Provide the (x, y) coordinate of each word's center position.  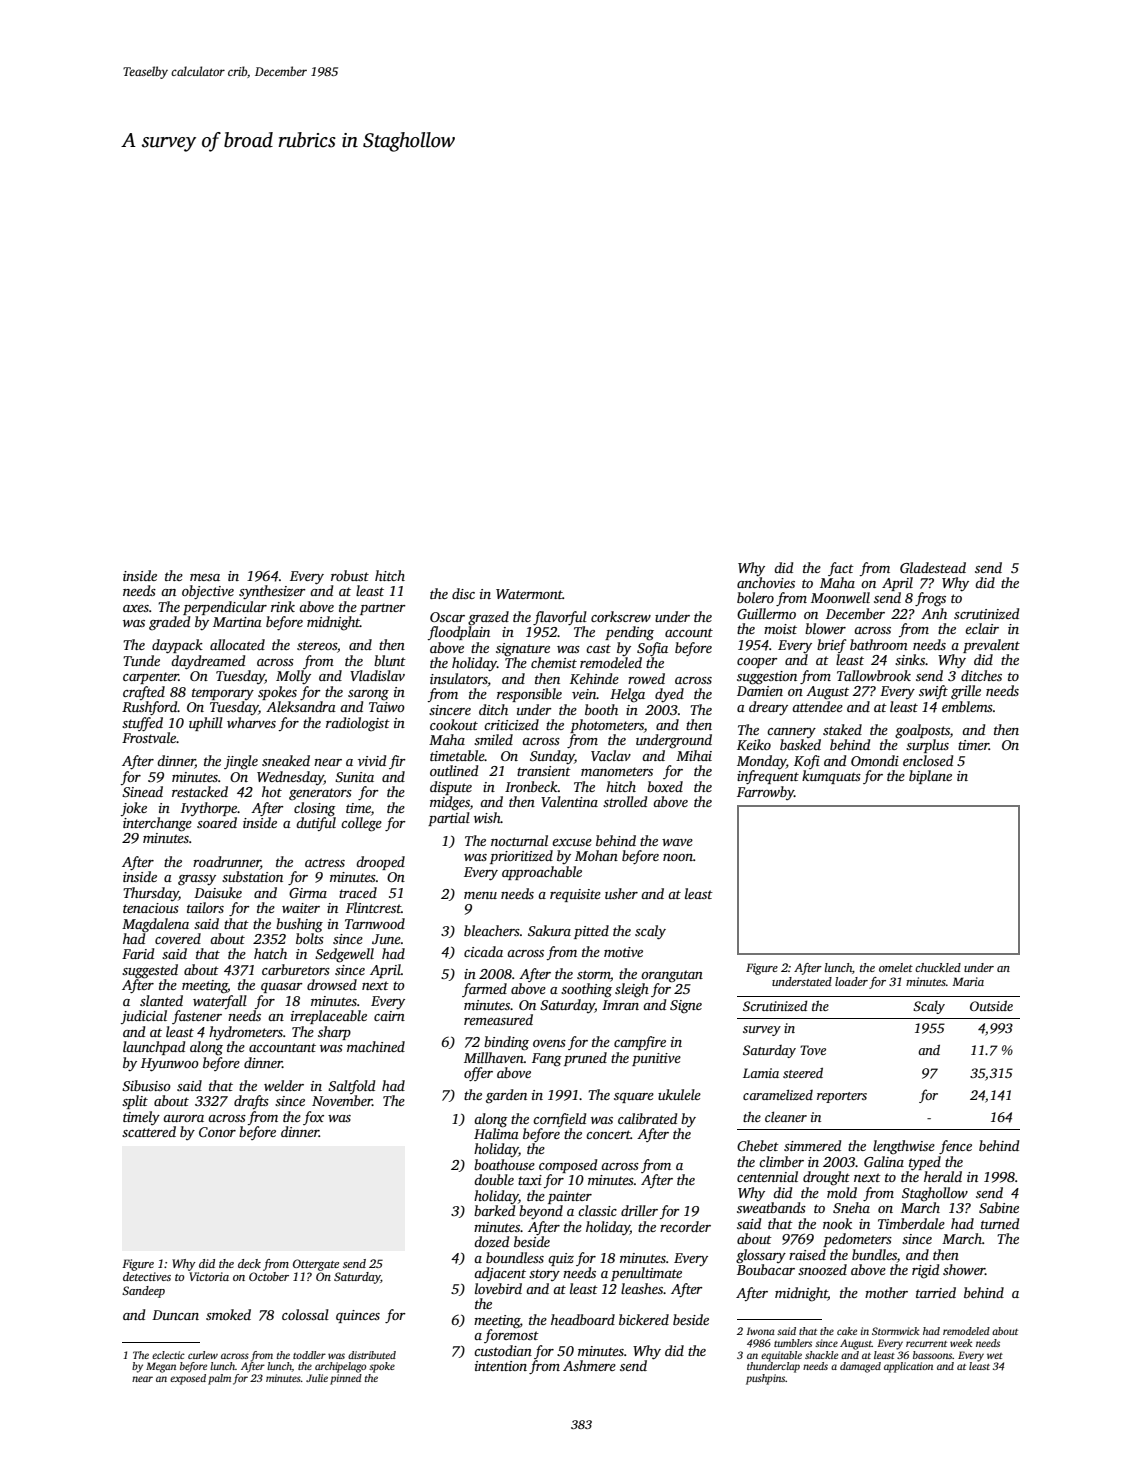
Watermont (529, 594)
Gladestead (933, 567)
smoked (228, 1314)
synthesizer (272, 592)
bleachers (492, 930)
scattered (149, 1131)
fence (955, 1147)
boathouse (504, 1164)
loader (851, 981)
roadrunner (227, 862)
